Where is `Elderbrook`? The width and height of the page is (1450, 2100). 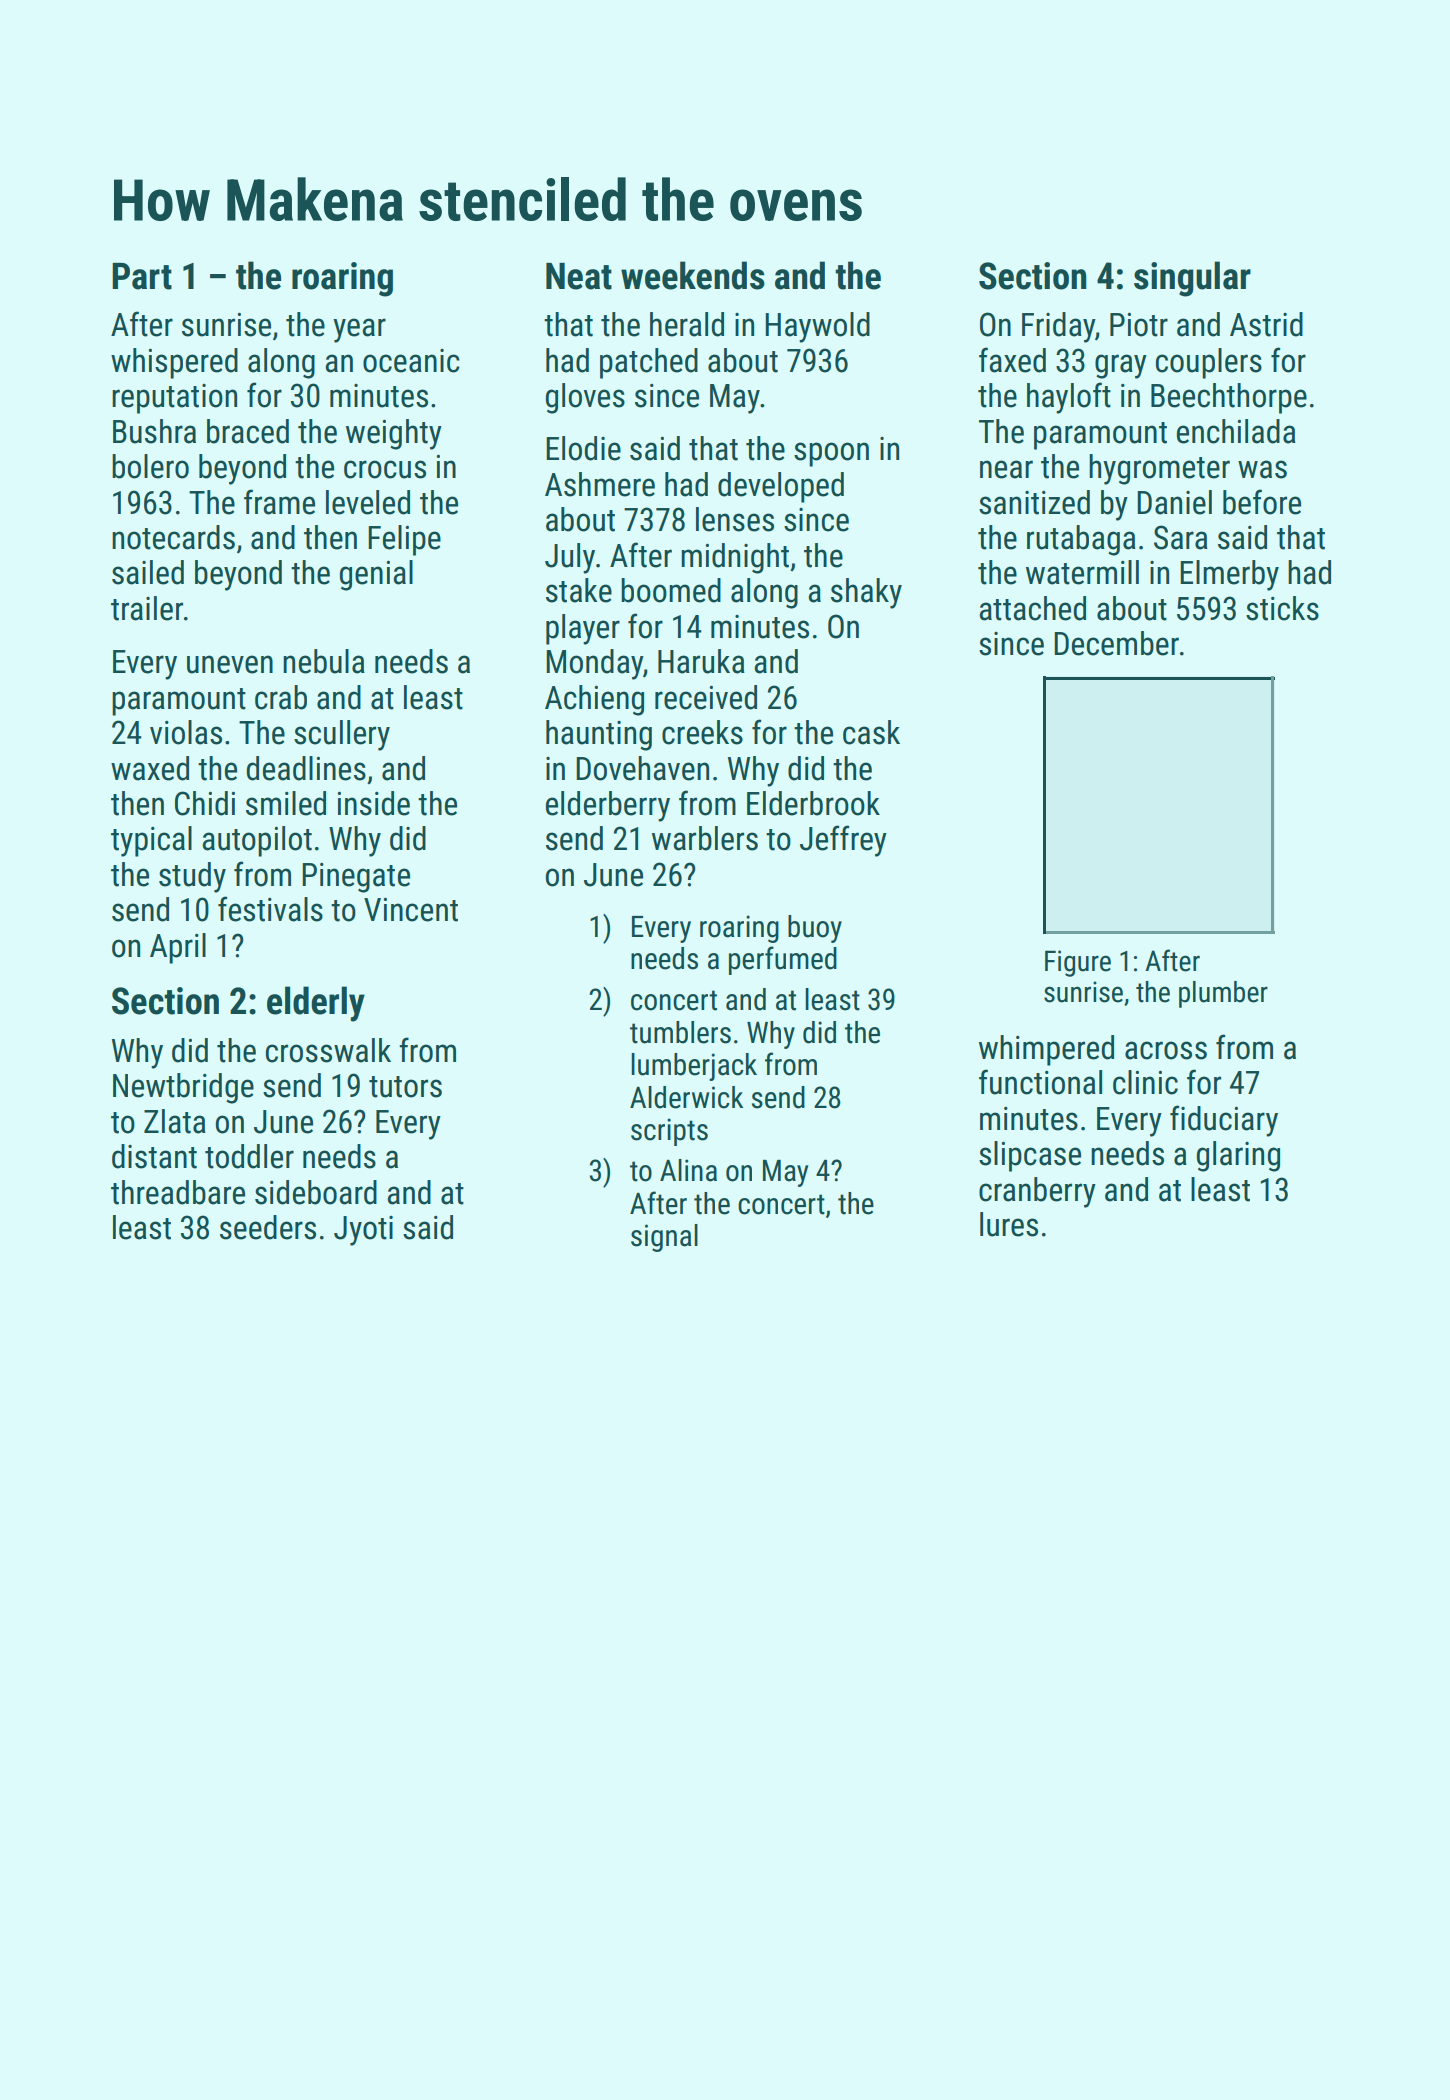 Elderbrook is located at coordinates (813, 803).
